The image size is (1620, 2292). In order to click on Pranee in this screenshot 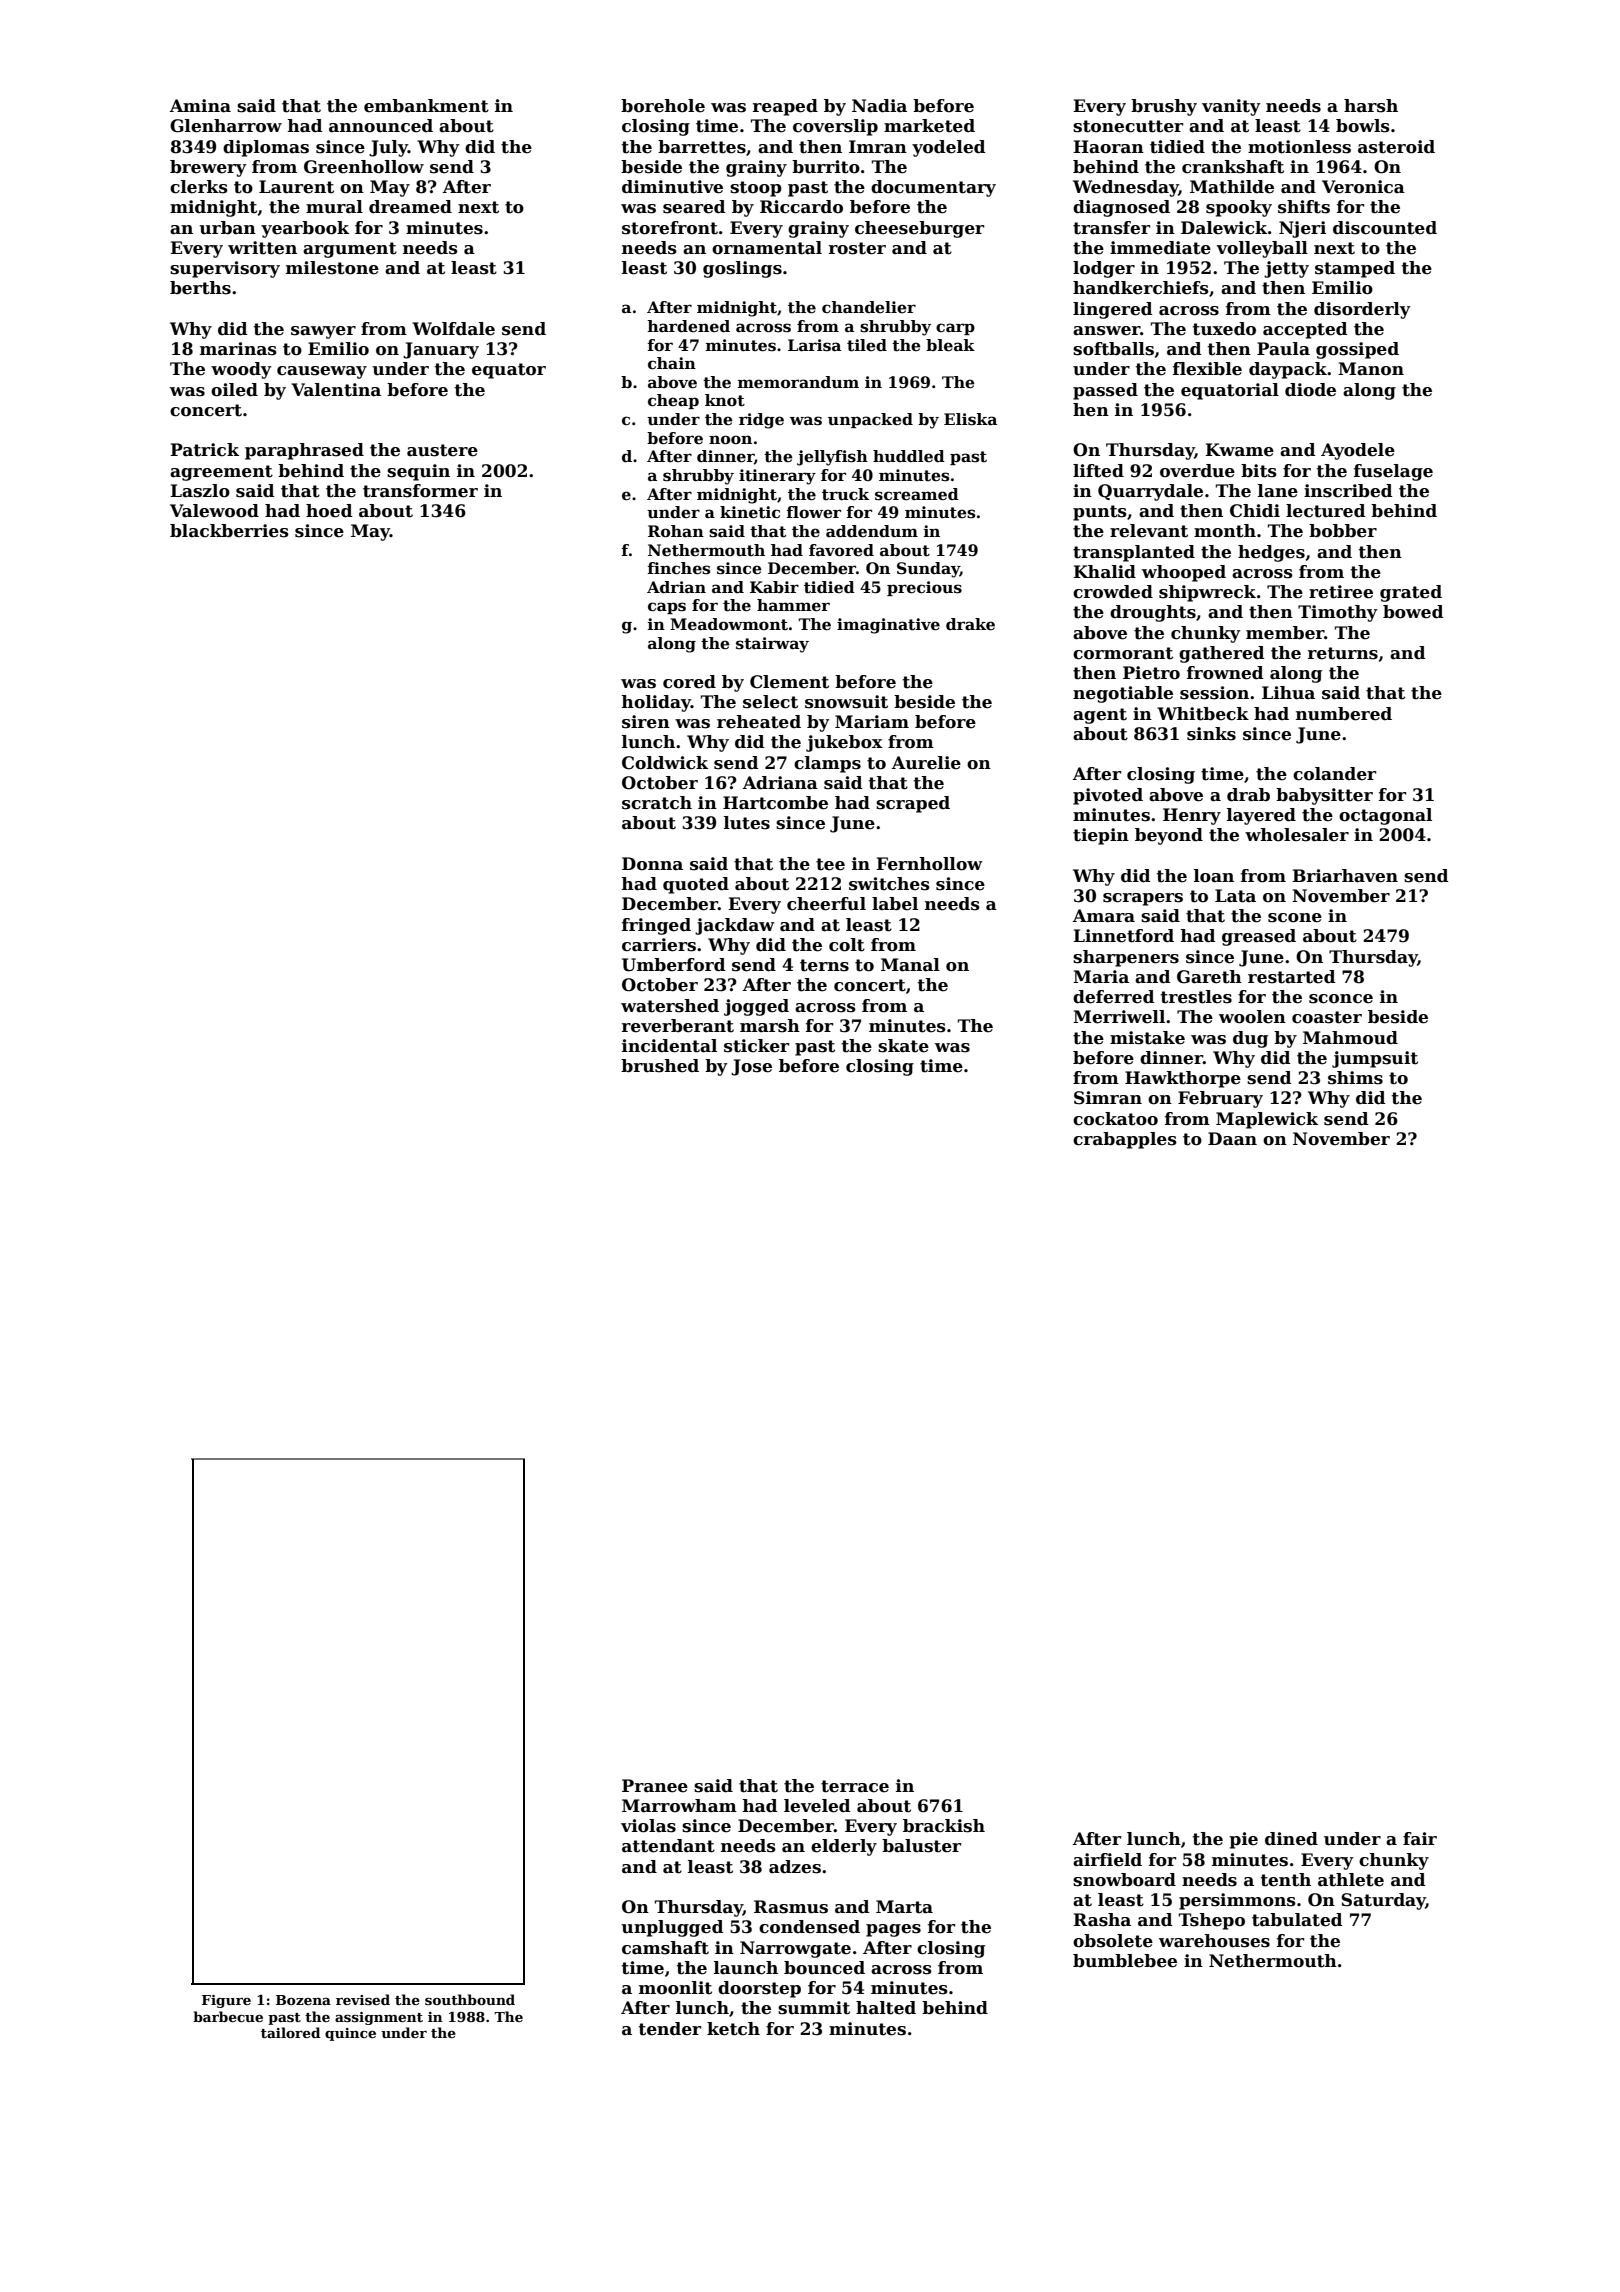, I will do `click(655, 1786)`.
